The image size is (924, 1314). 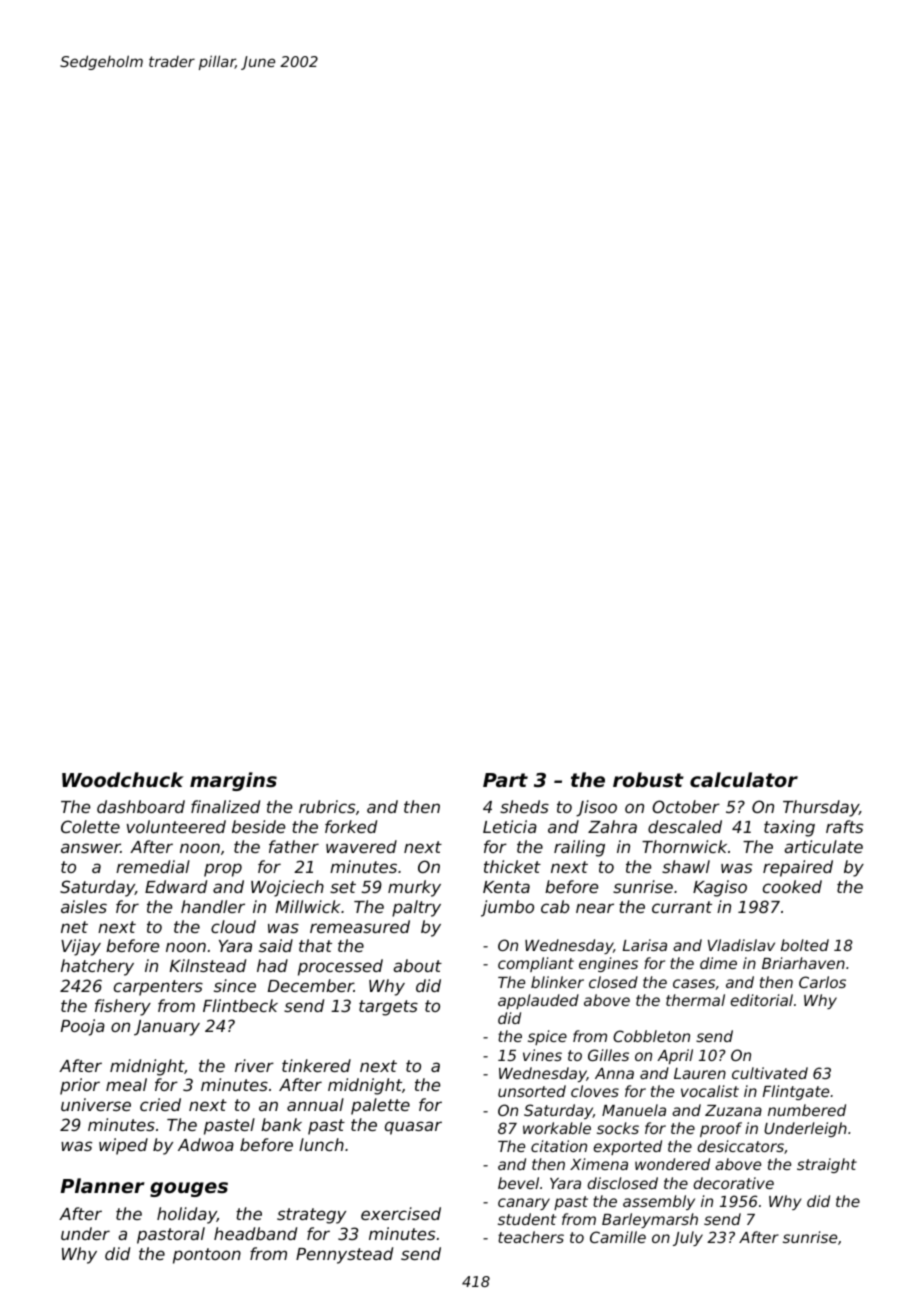 I want to click on targets, so click(x=388, y=1008).
